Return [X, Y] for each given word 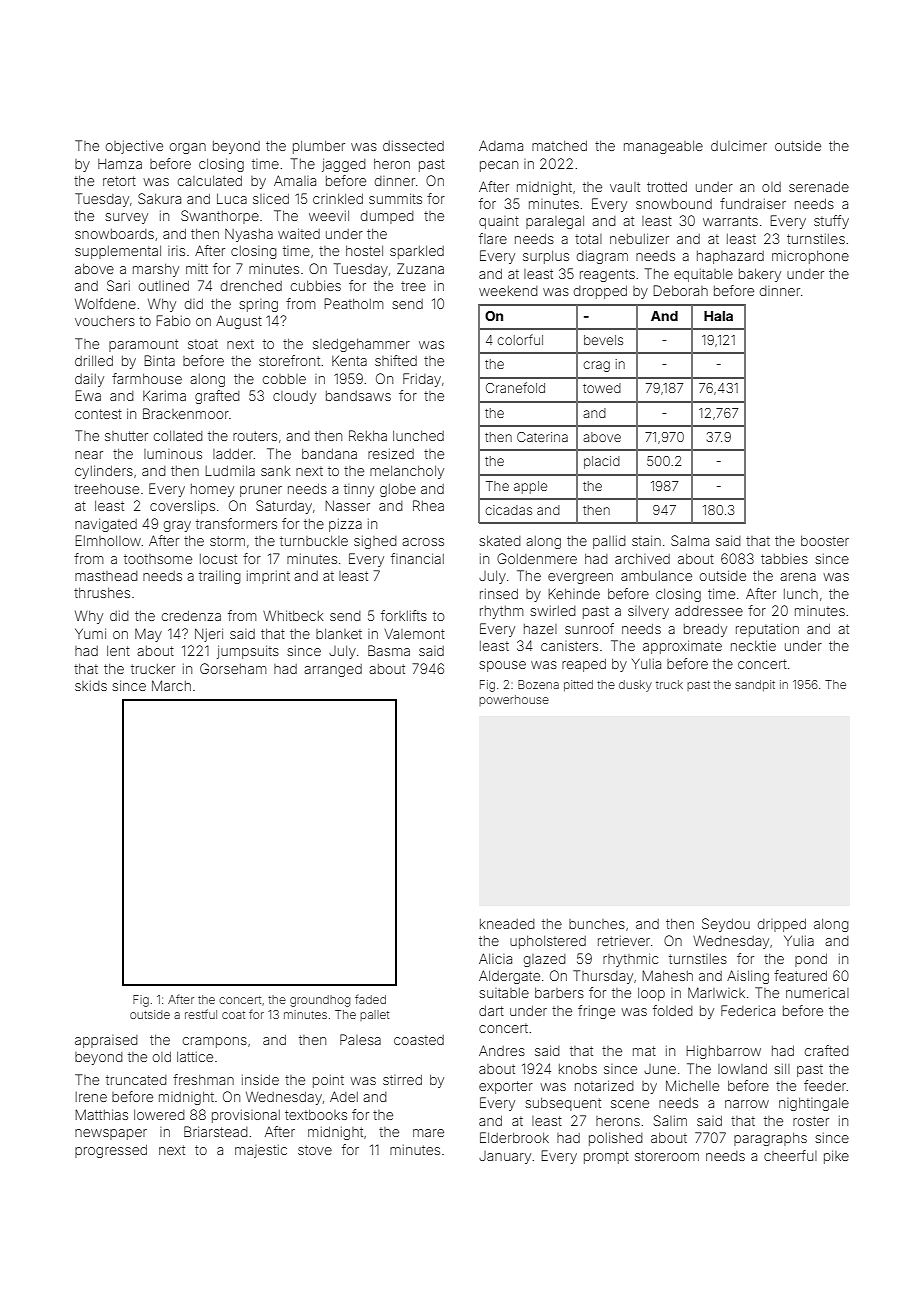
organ [188, 148]
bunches [597, 924]
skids [91, 686]
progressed [111, 1151]
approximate [682, 647]
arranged [333, 670]
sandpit [755, 686]
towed [602, 388]
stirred [402, 1080]
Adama [501, 145]
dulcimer [739, 146]
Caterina [542, 437]
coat [233, 1015]
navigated [106, 525]
